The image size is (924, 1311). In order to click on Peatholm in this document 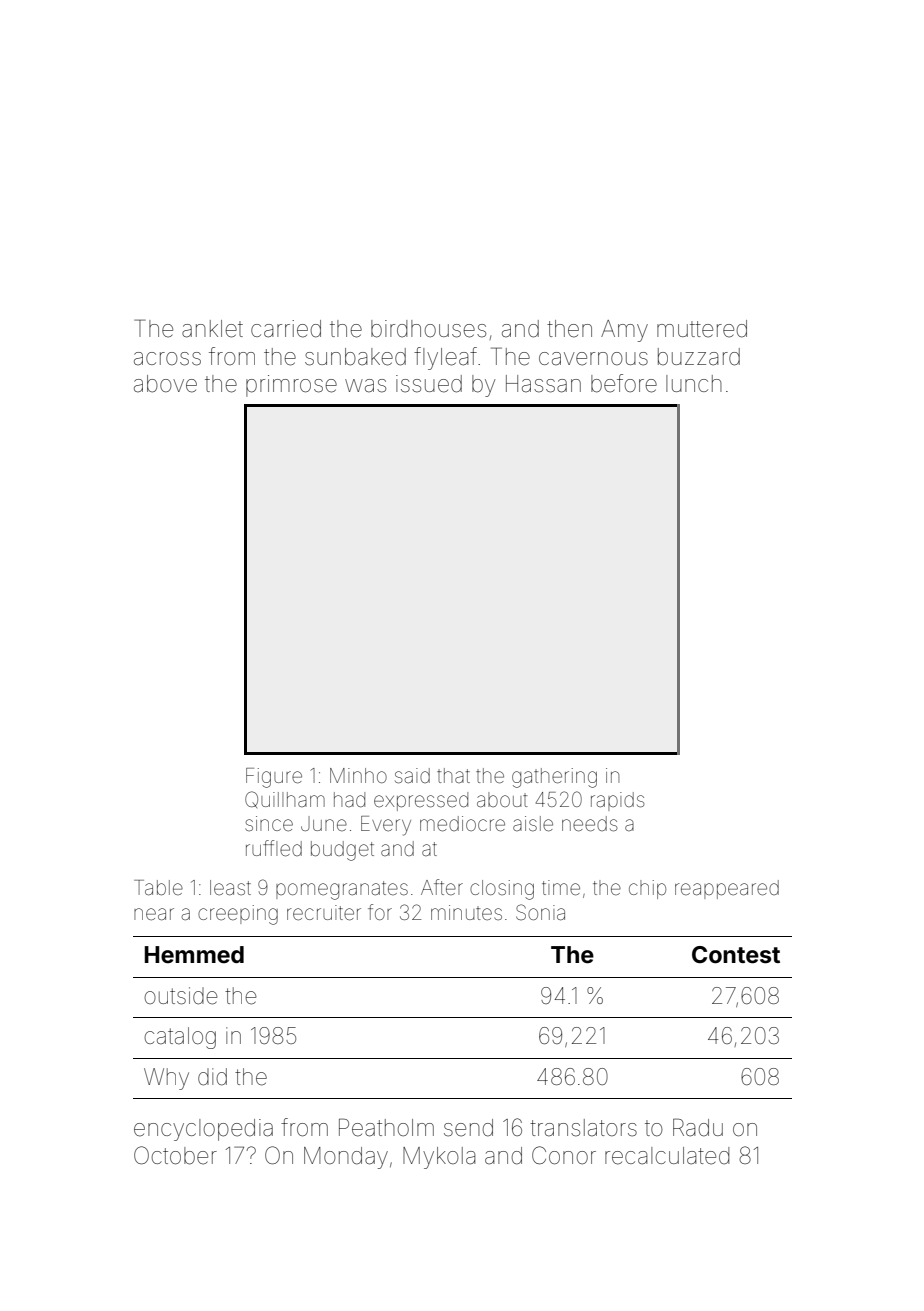, I will do `click(386, 1127)`.
